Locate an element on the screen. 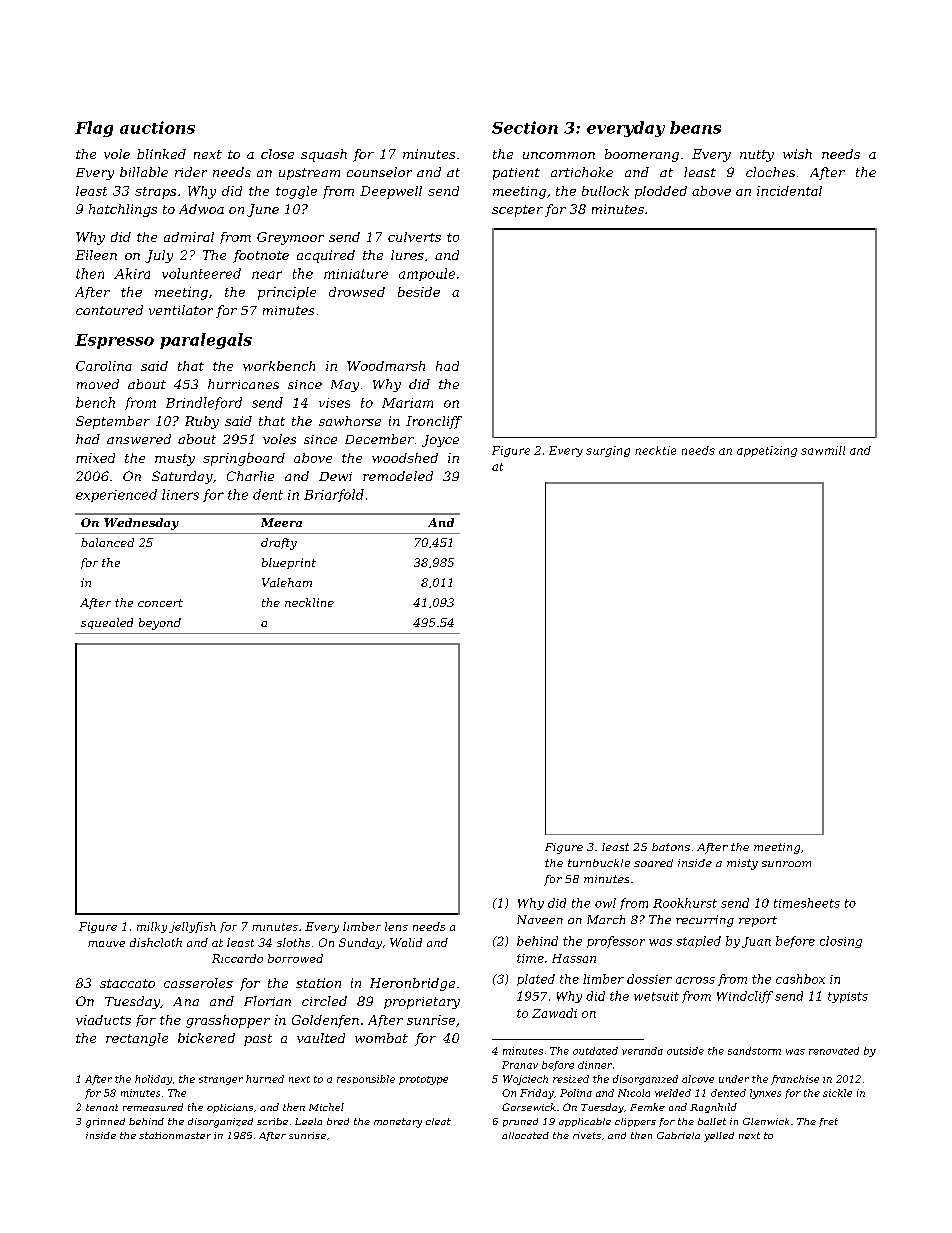 The image size is (952, 1233). milky is located at coordinates (152, 927).
